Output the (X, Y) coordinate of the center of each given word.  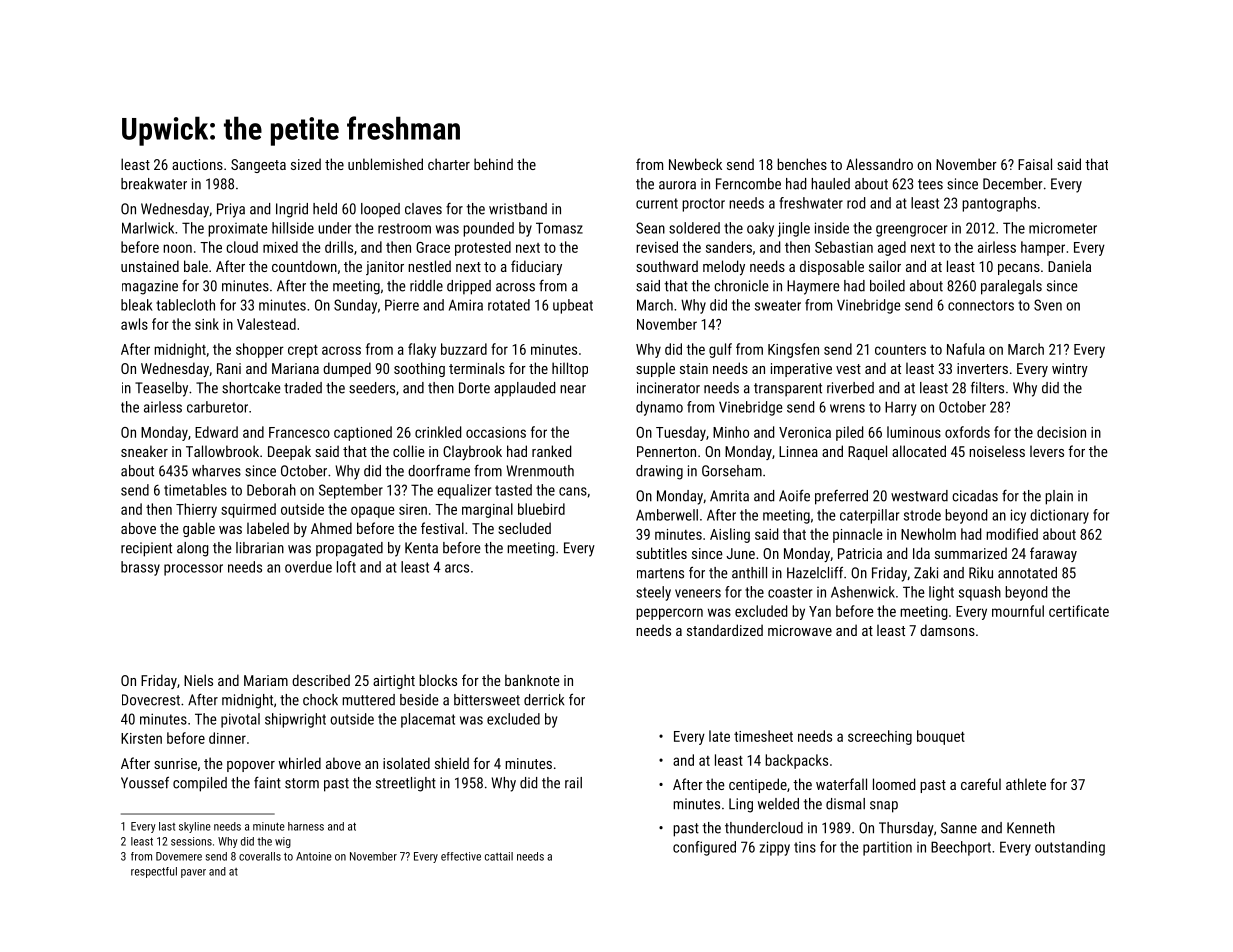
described (321, 680)
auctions (197, 164)
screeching (880, 737)
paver (193, 873)
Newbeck (695, 164)
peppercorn (669, 614)
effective (461, 856)
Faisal (1035, 164)
